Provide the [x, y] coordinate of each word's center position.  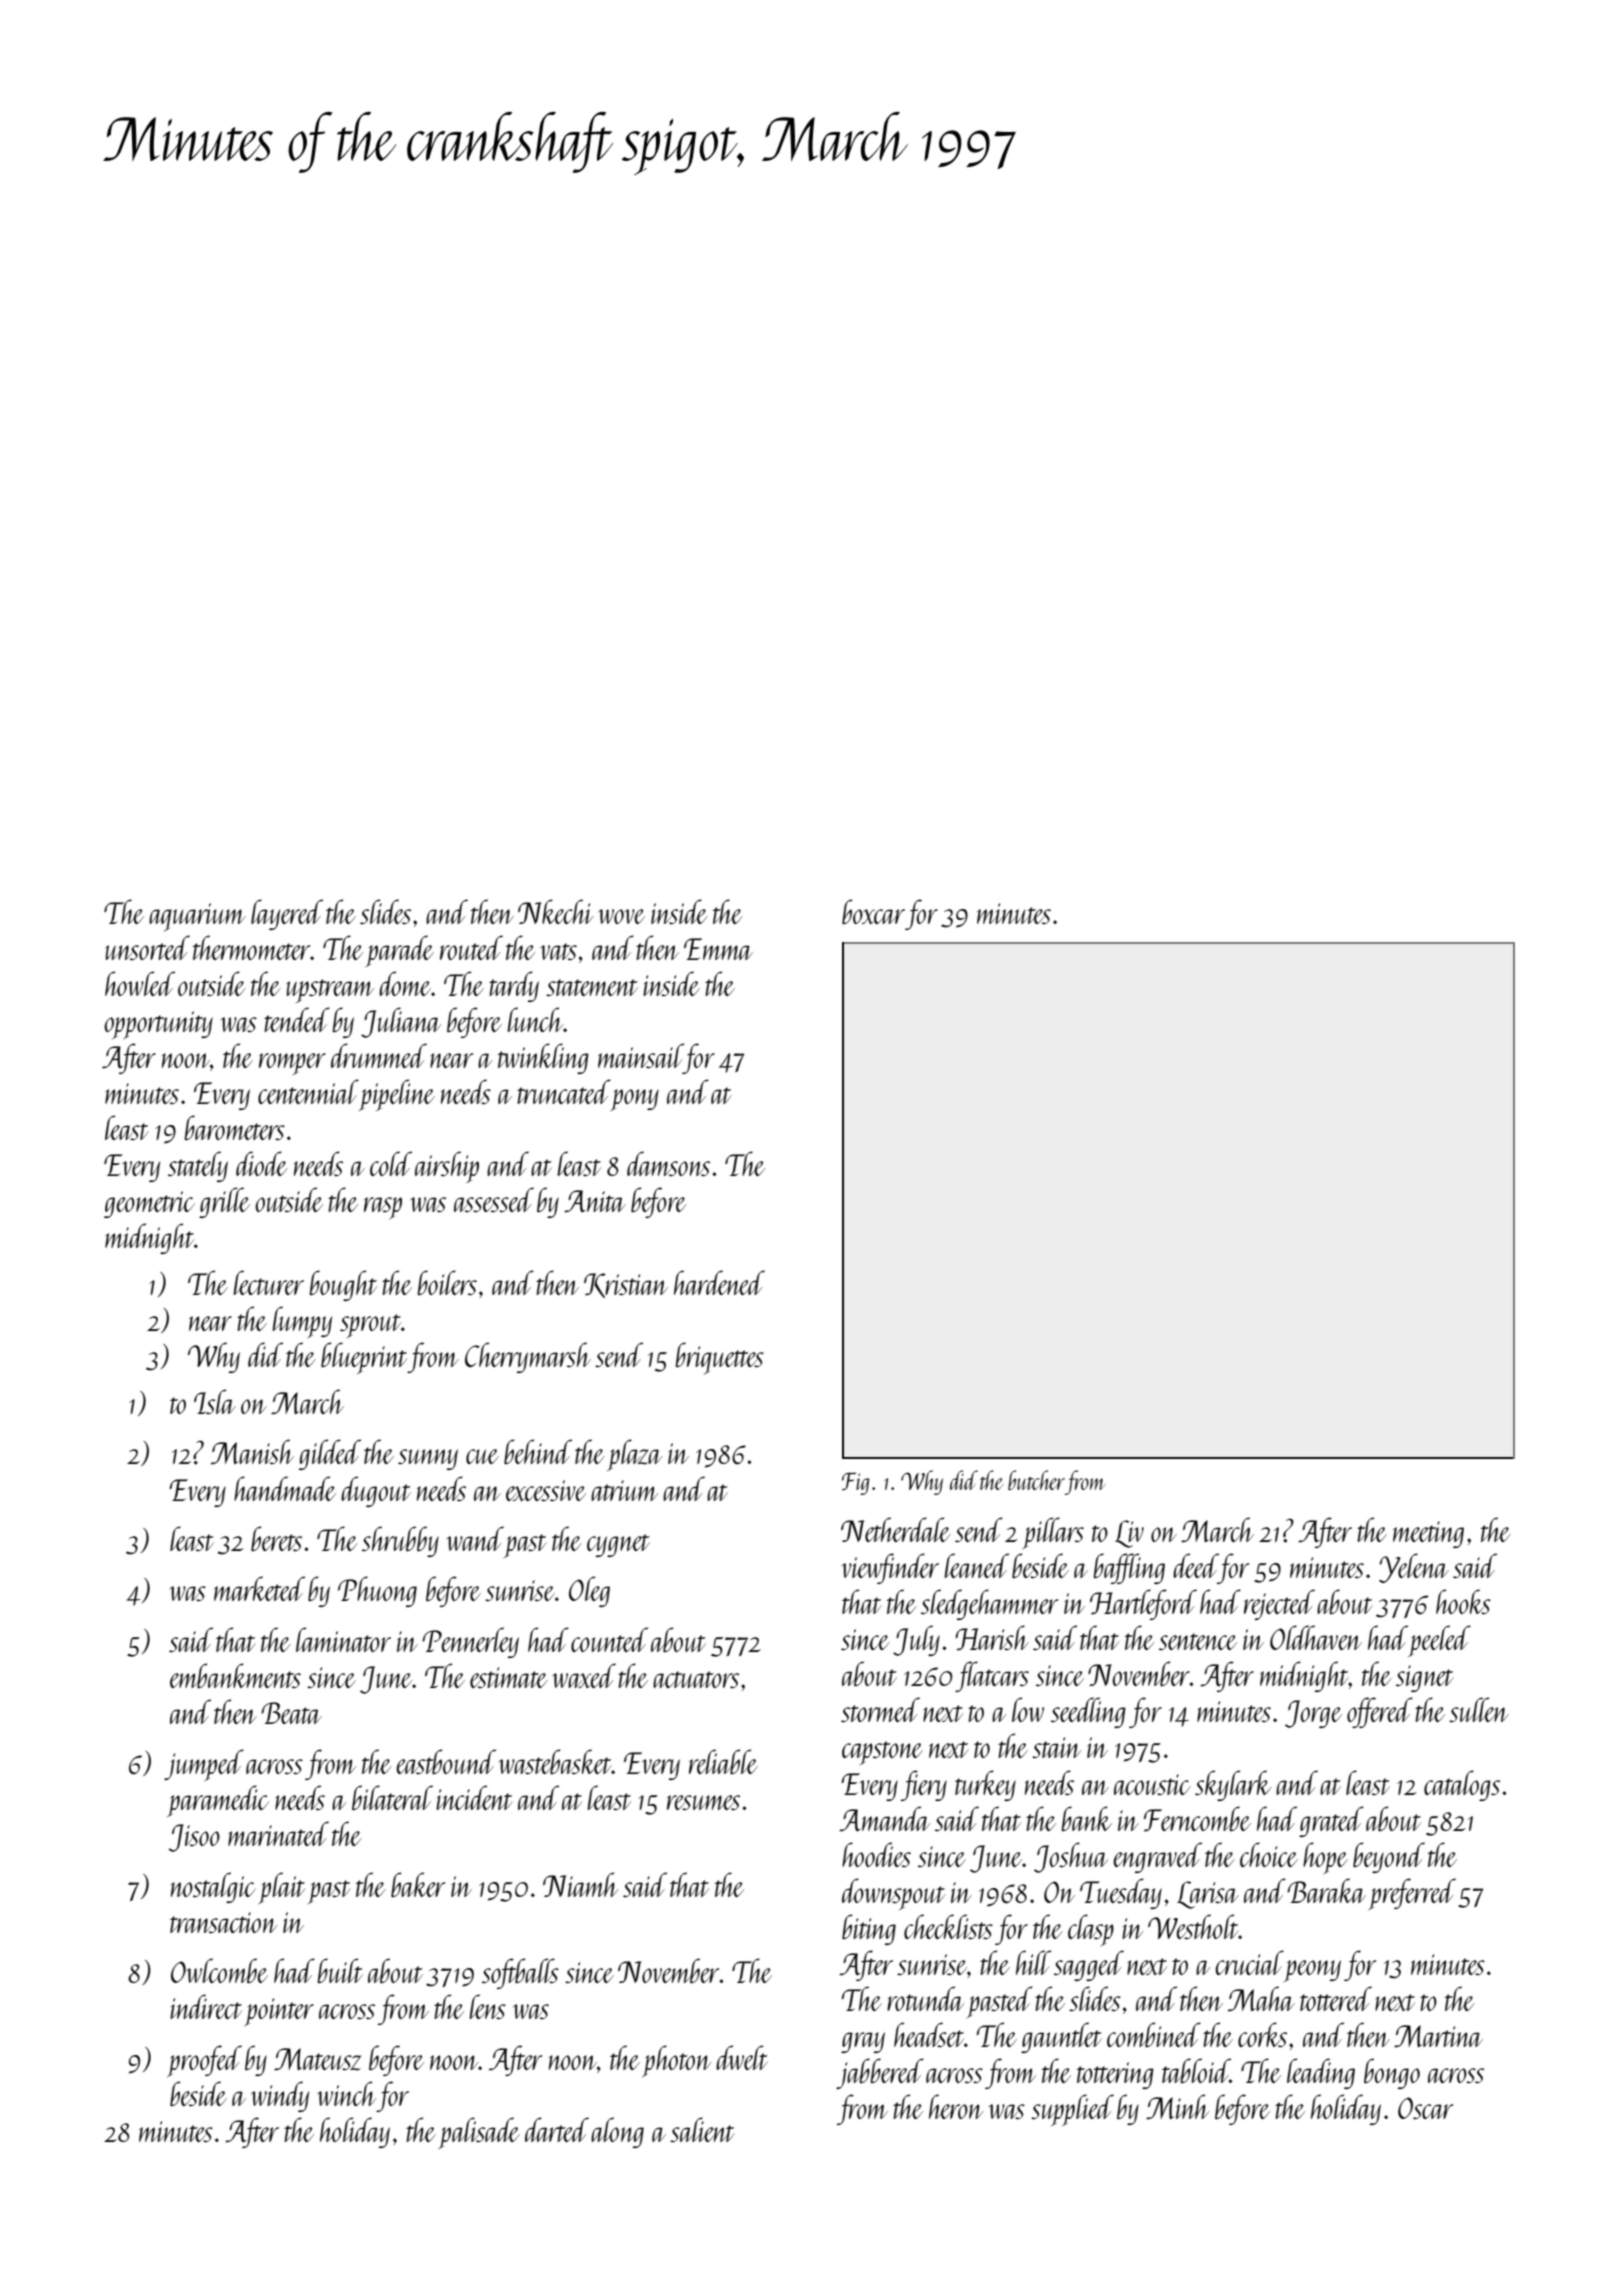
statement [592, 987]
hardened [719, 1282]
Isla [215, 1401]
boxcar [873, 911]
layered [287, 914]
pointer [279, 2012]
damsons [668, 1163]
